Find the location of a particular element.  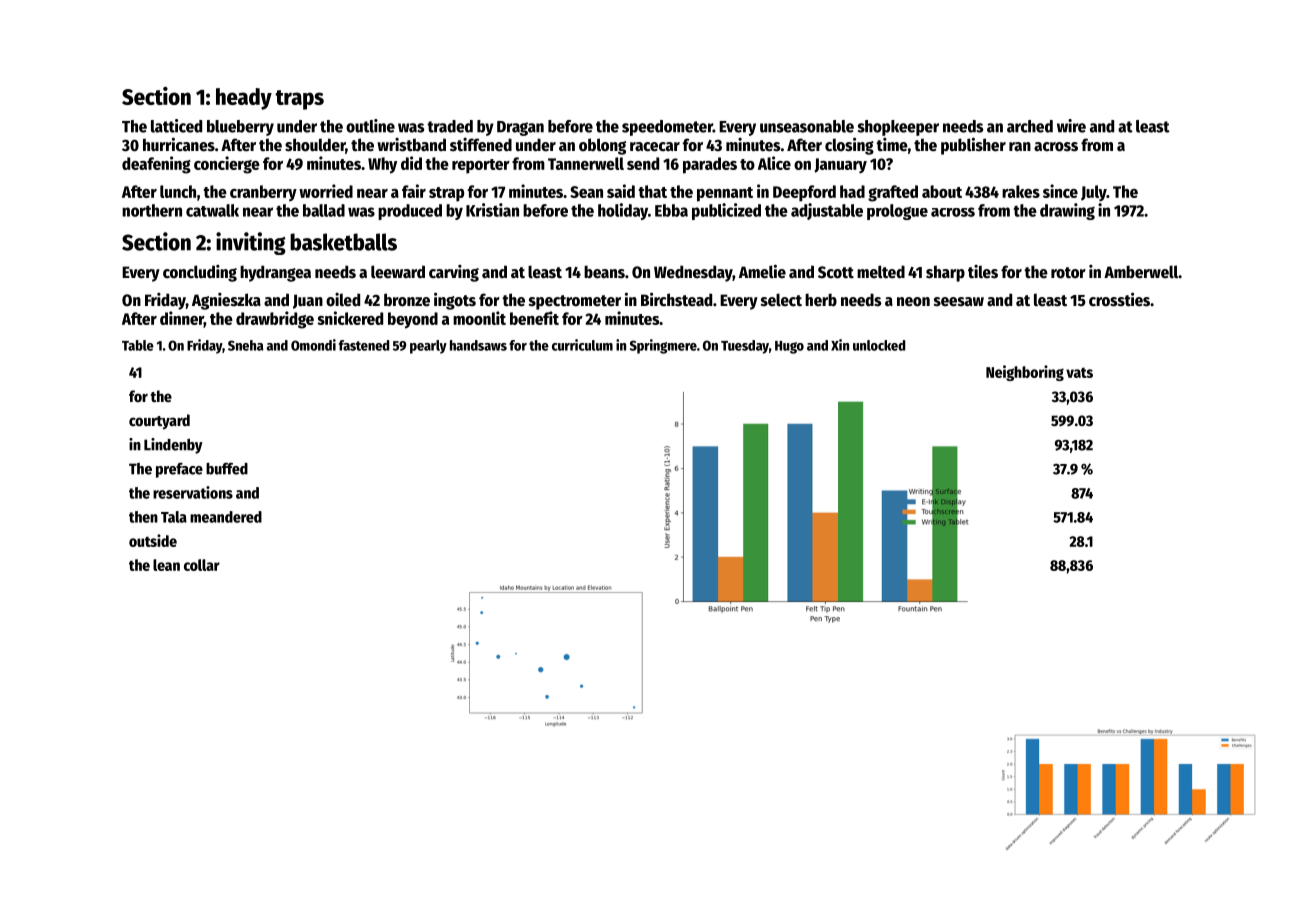

wire is located at coordinates (1071, 126).
